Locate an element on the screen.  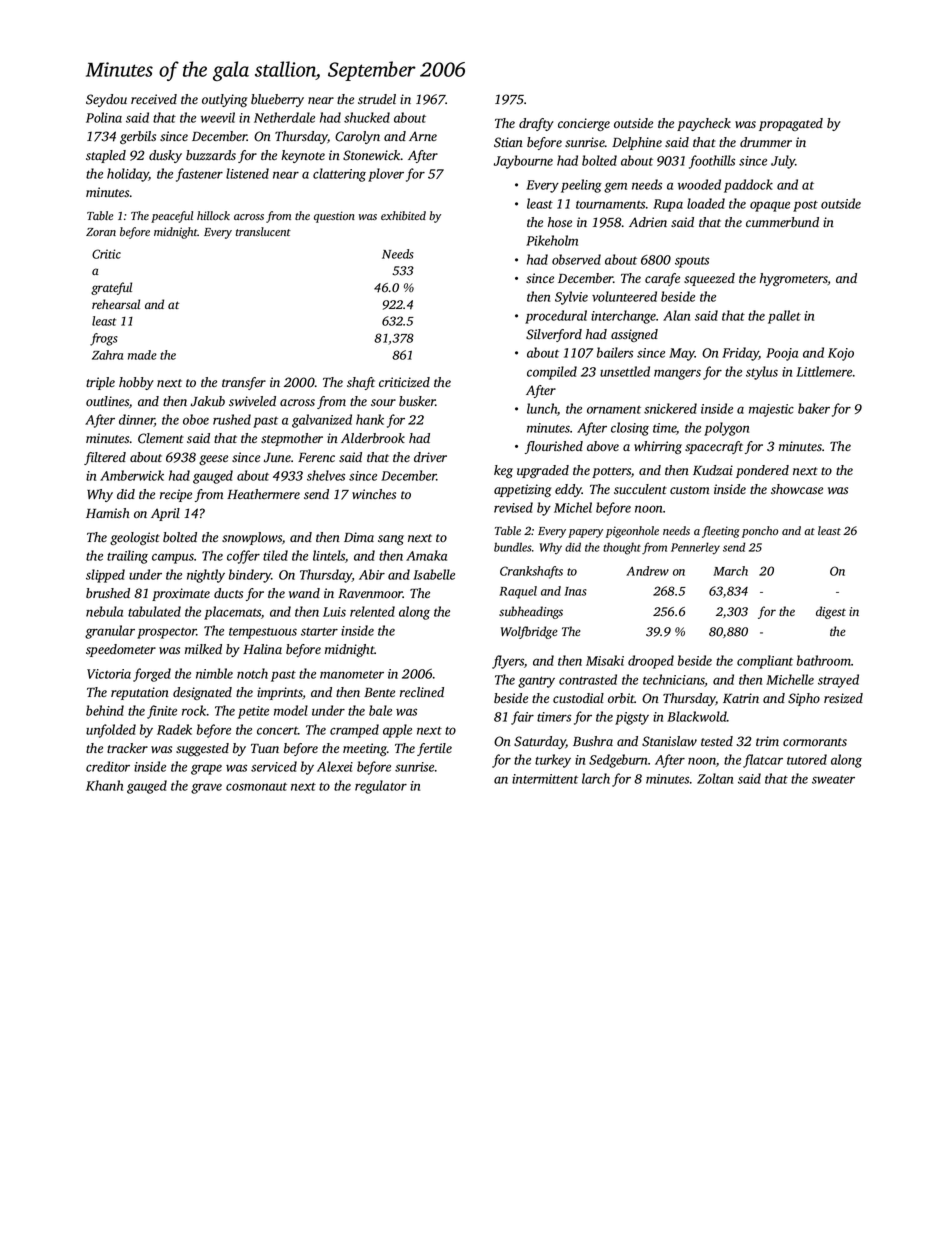
paddock is located at coordinates (748, 186).
